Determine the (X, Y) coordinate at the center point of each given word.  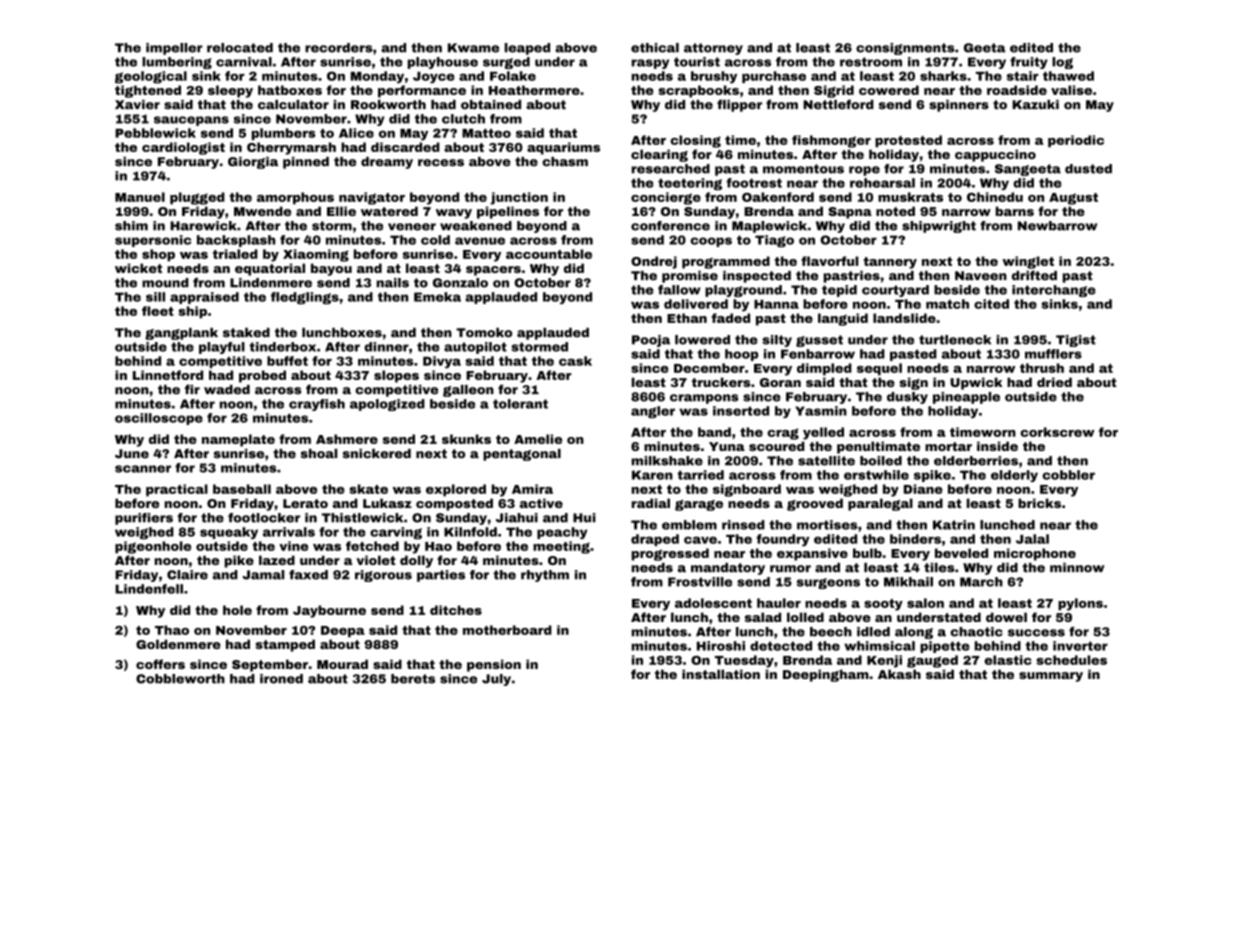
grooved (815, 504)
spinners (959, 106)
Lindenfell (149, 589)
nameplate (238, 440)
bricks (1039, 503)
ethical (655, 48)
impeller (174, 49)
